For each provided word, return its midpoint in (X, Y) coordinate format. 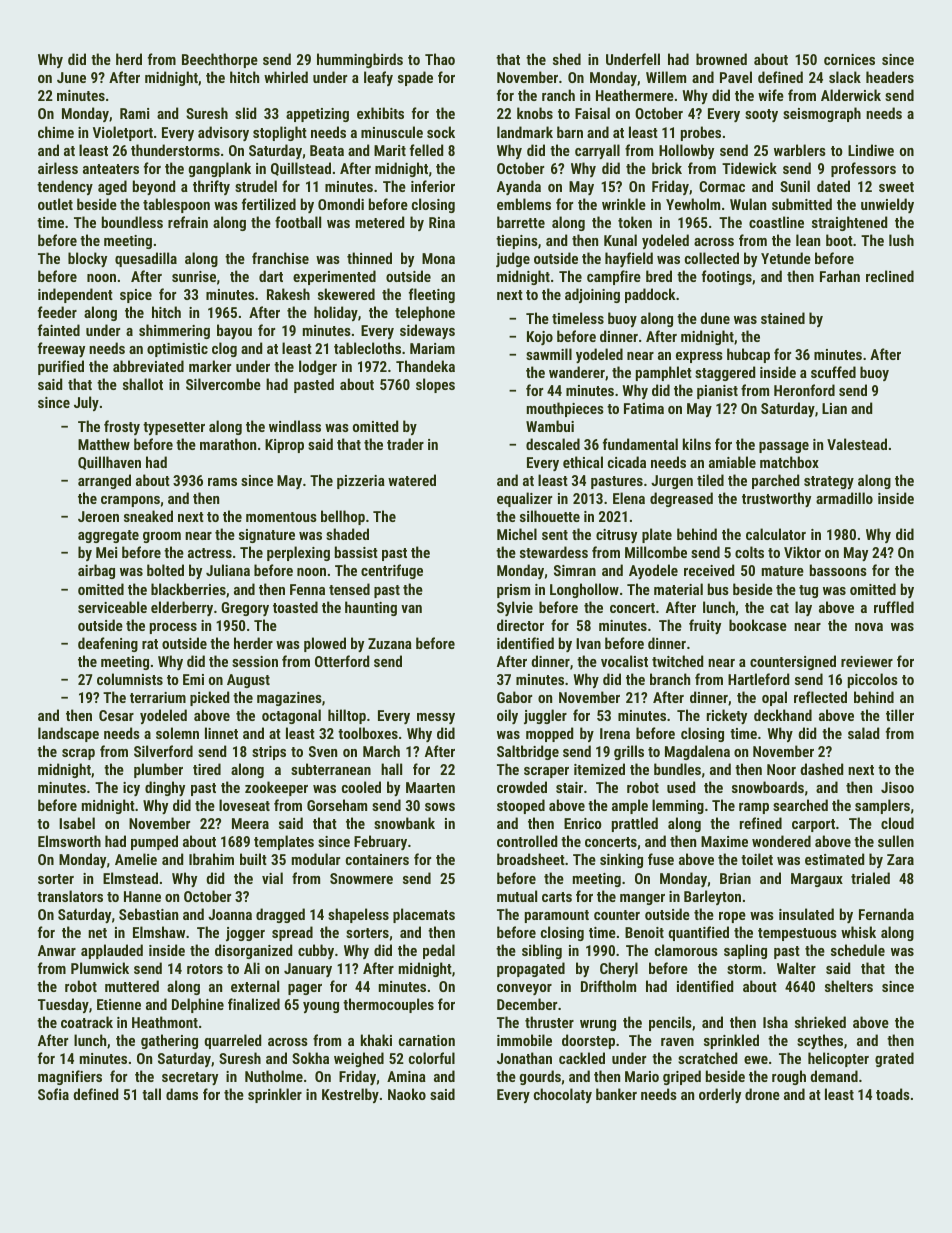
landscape (68, 734)
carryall (597, 151)
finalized (254, 1004)
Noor (781, 769)
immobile (524, 1040)
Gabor (514, 697)
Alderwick (851, 95)
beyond (154, 187)
